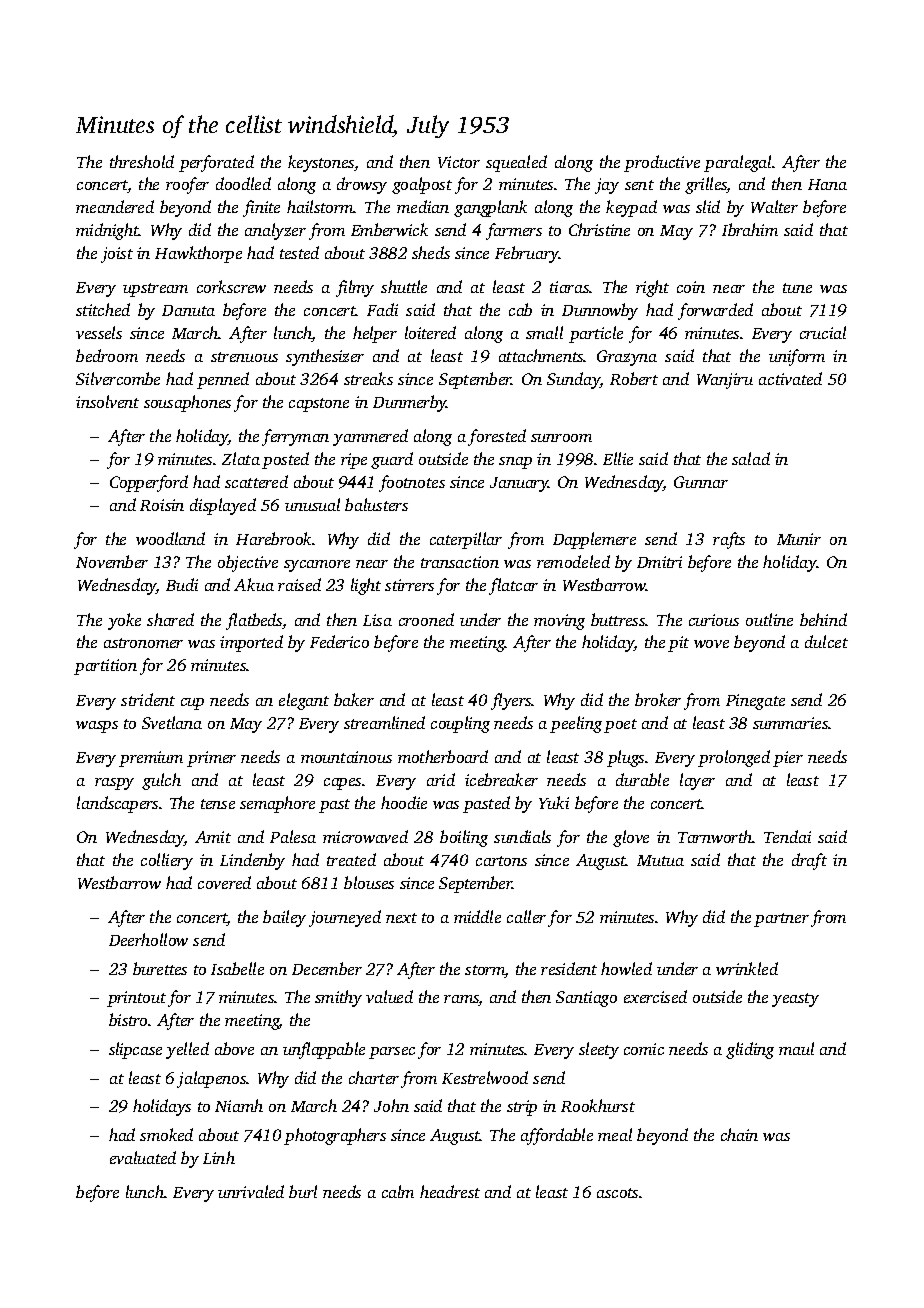  What do you see at coordinates (627, 358) in the screenshot?
I see `Grazyna` at bounding box center [627, 358].
